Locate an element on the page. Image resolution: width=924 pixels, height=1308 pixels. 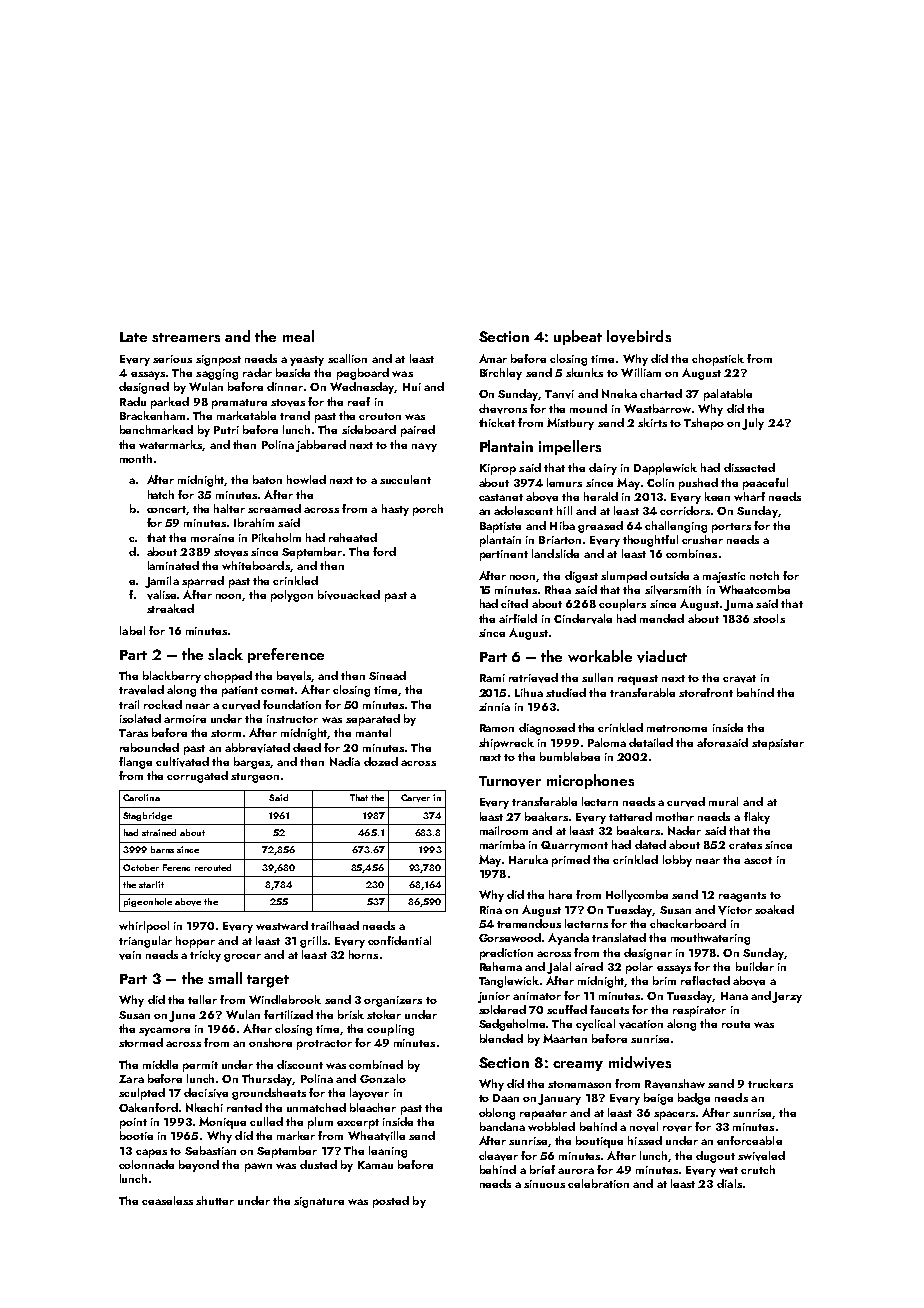
bivouacked is located at coordinates (349, 595).
